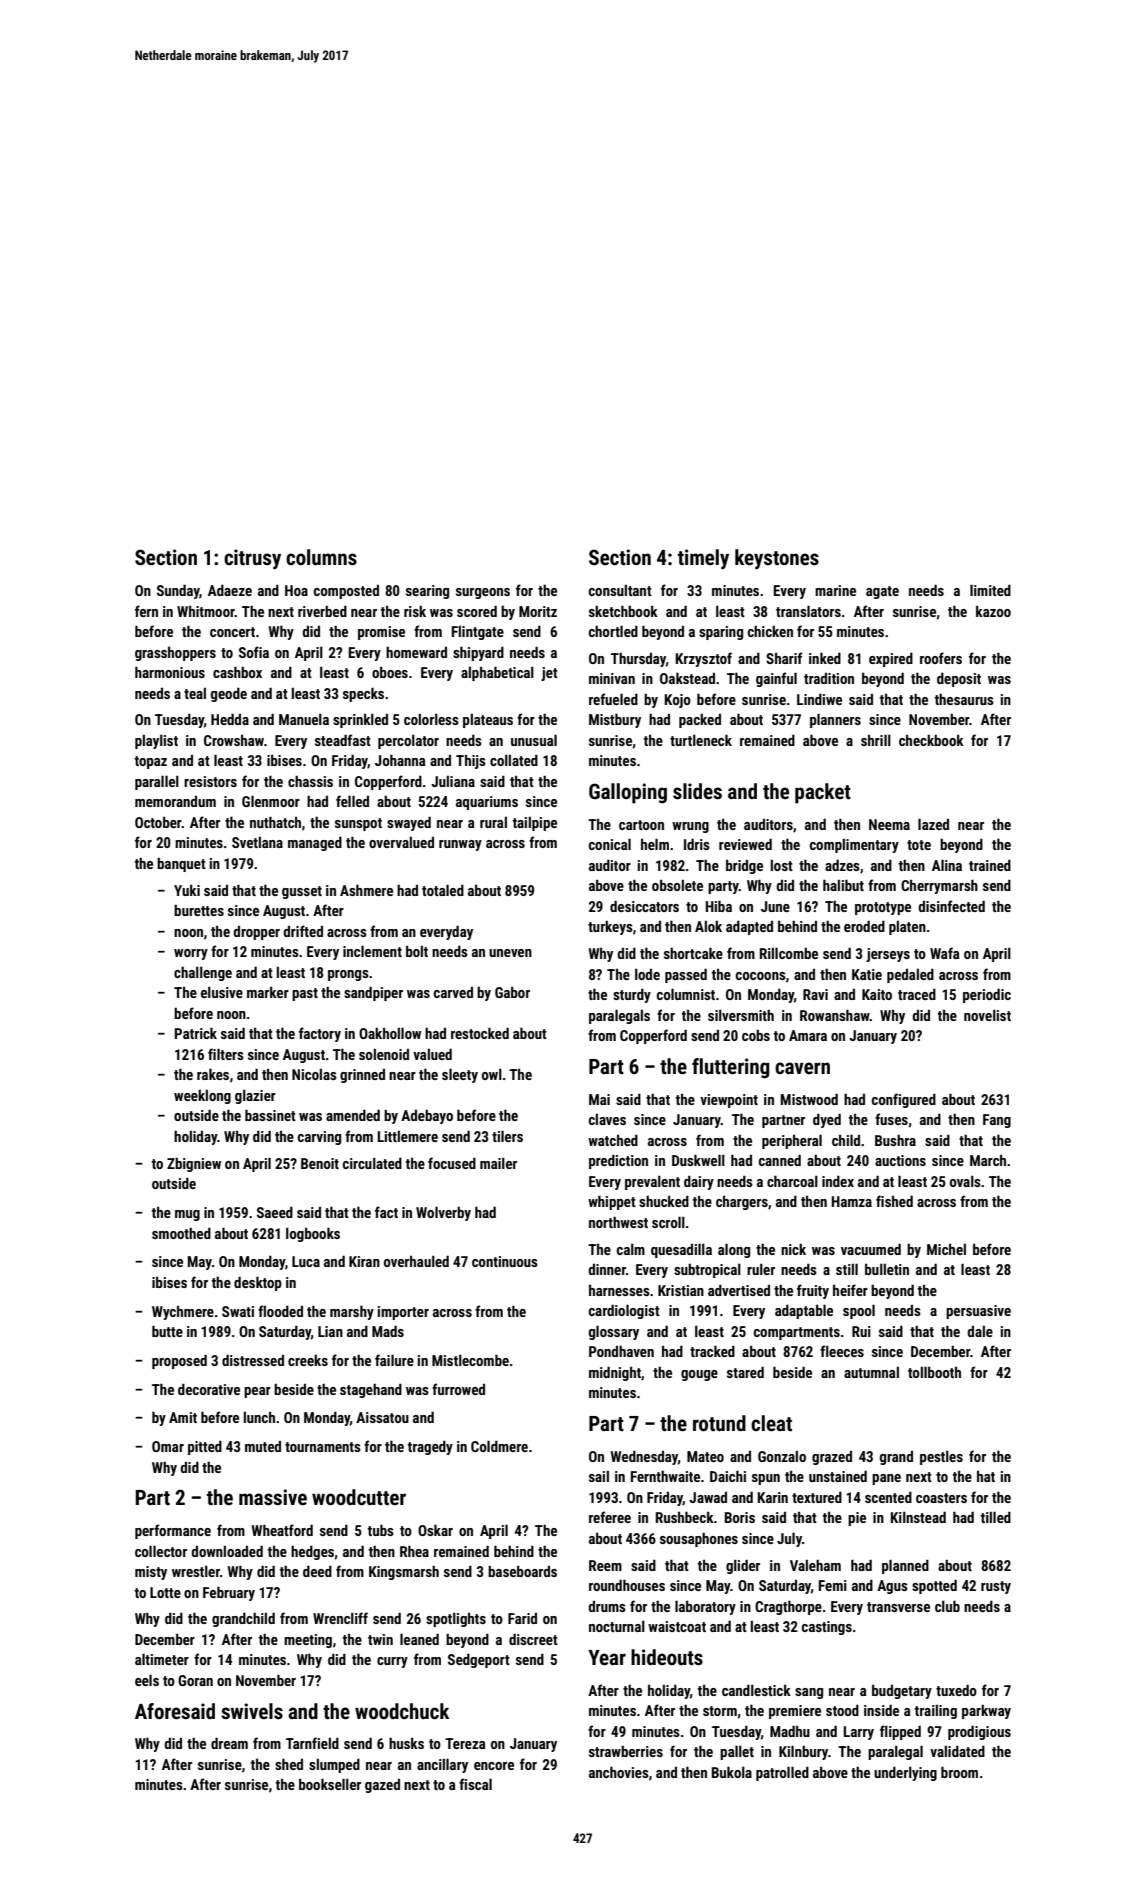 This screenshot has width=1146, height=1888. Describe the element at coordinates (252, 559) in the screenshot. I see `citrusy` at that location.
